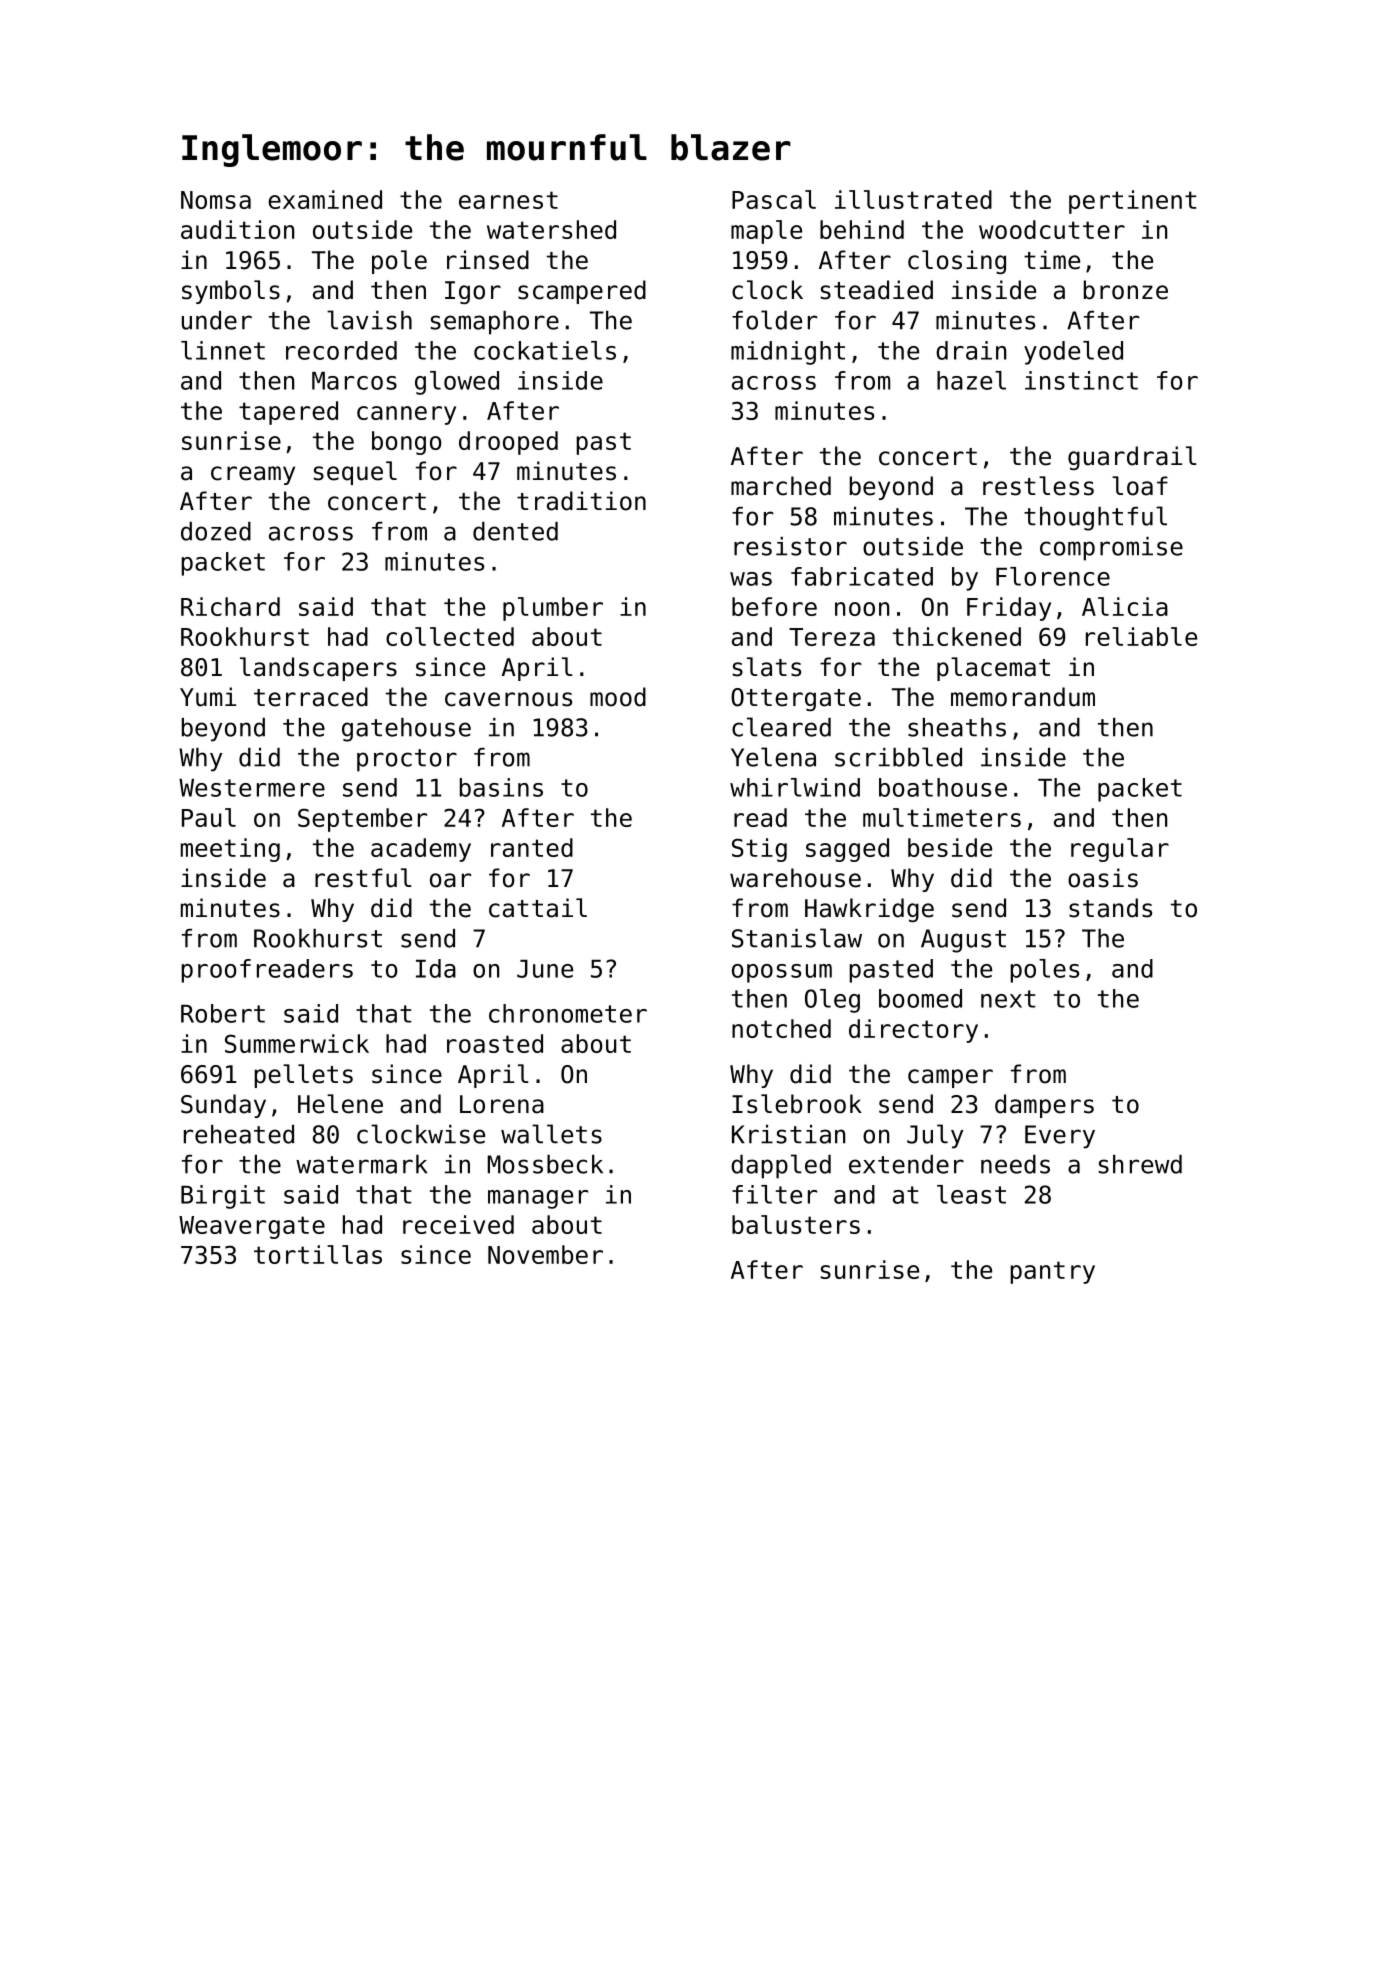  What do you see at coordinates (1081, 380) in the screenshot?
I see `instinct` at bounding box center [1081, 380].
